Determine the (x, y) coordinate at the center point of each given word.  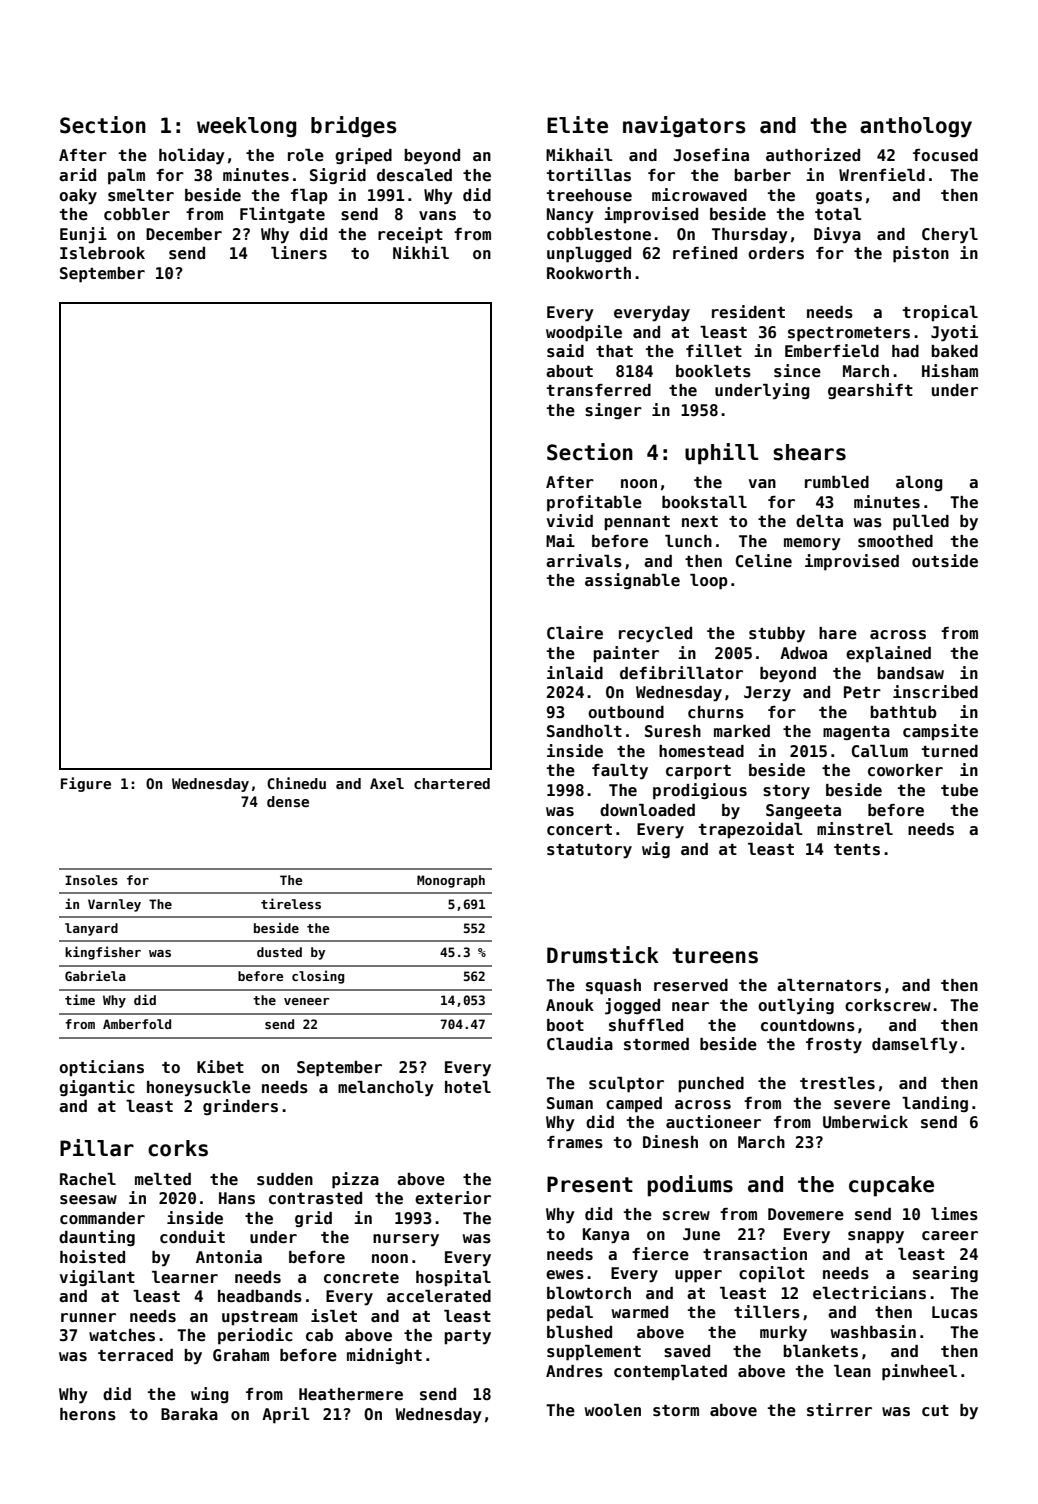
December (184, 234)
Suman (570, 1103)
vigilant (97, 1278)
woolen (613, 1410)
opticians (101, 1068)
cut (935, 1411)
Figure (86, 784)
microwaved (699, 195)
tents (857, 850)
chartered (452, 783)
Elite (577, 125)
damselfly (915, 1046)
